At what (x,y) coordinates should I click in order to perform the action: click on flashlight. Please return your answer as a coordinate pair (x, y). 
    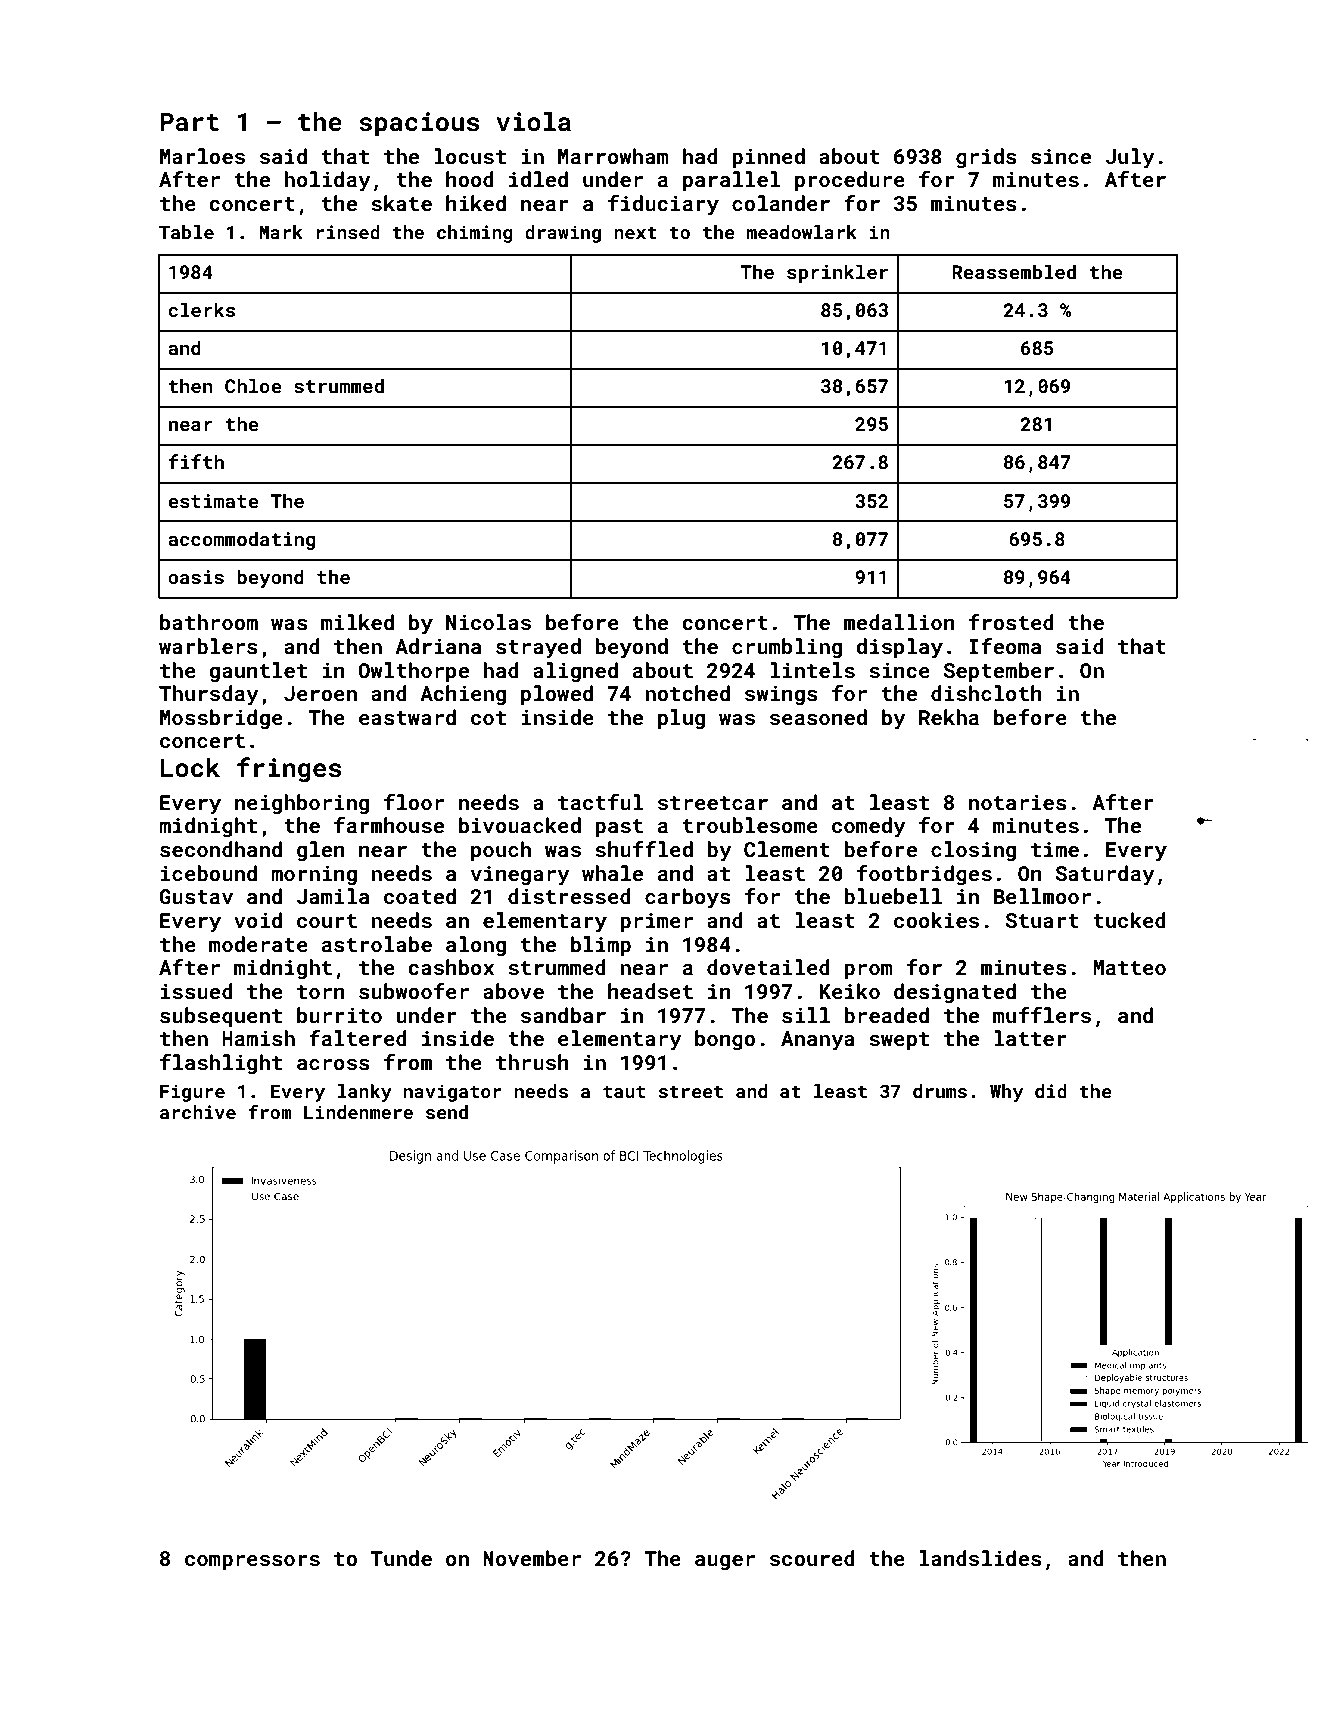
    Looking at the image, I should click on (221, 1064).
